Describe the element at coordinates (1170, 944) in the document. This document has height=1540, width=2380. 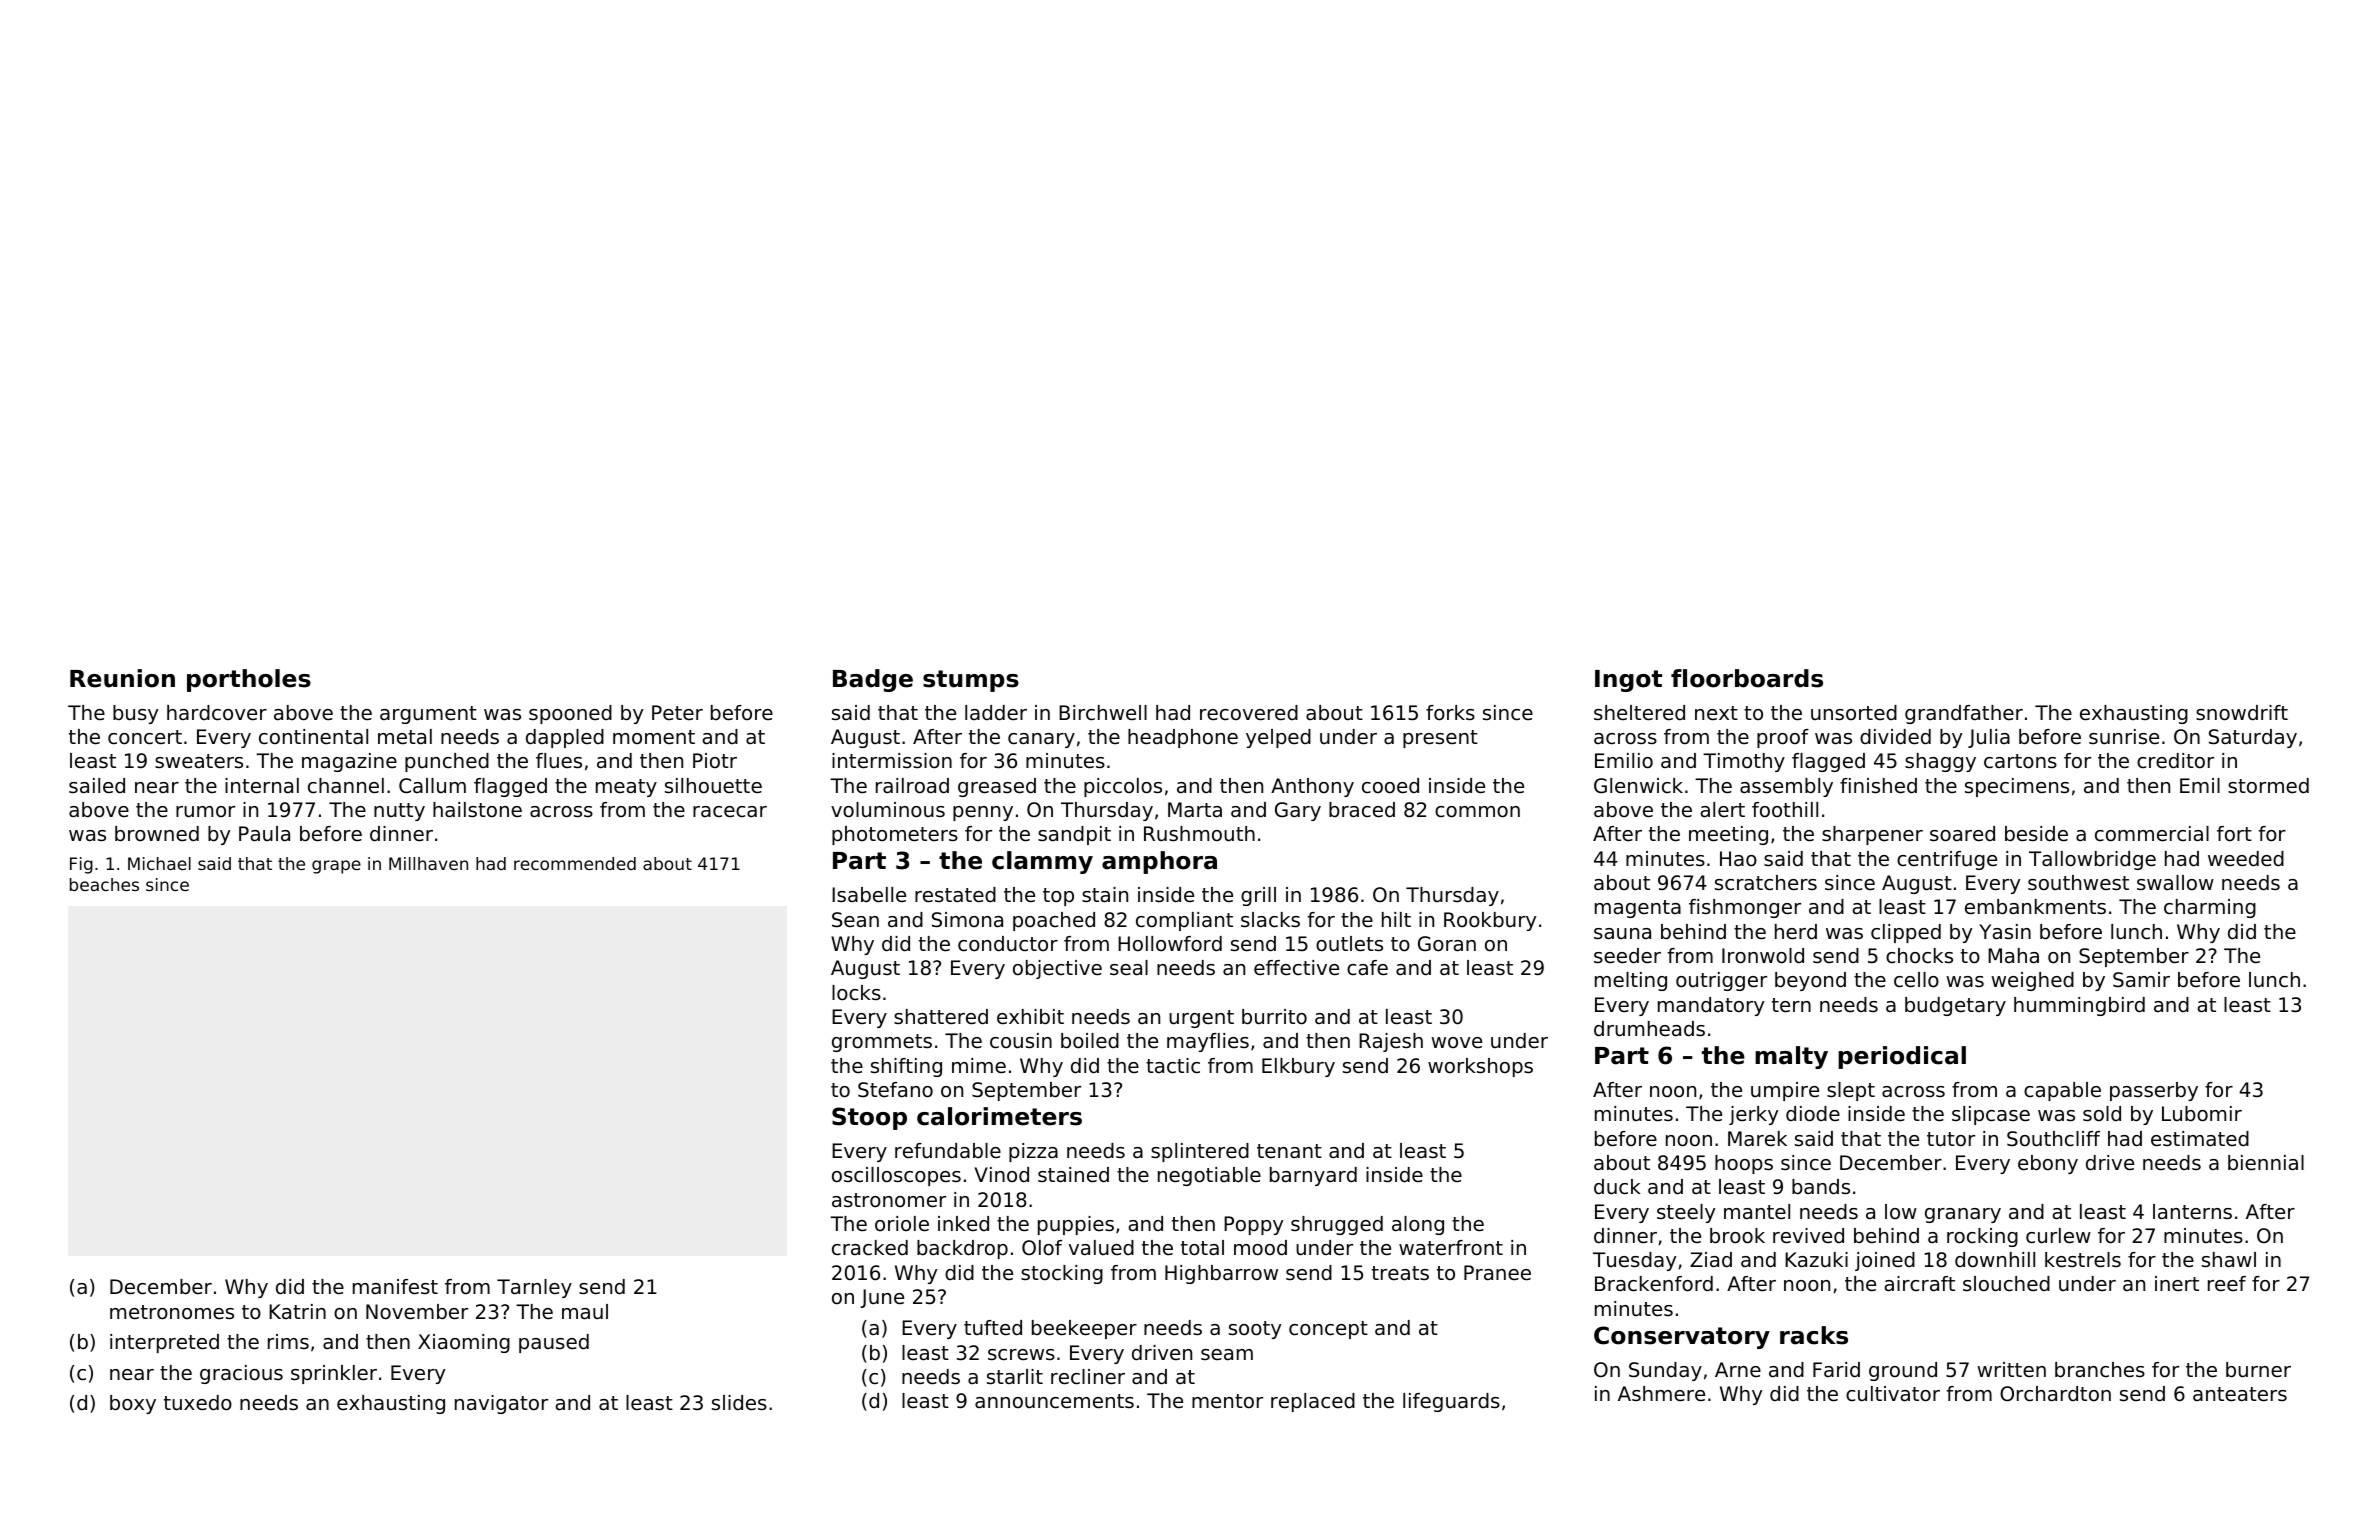
I see `Hollowford` at that location.
